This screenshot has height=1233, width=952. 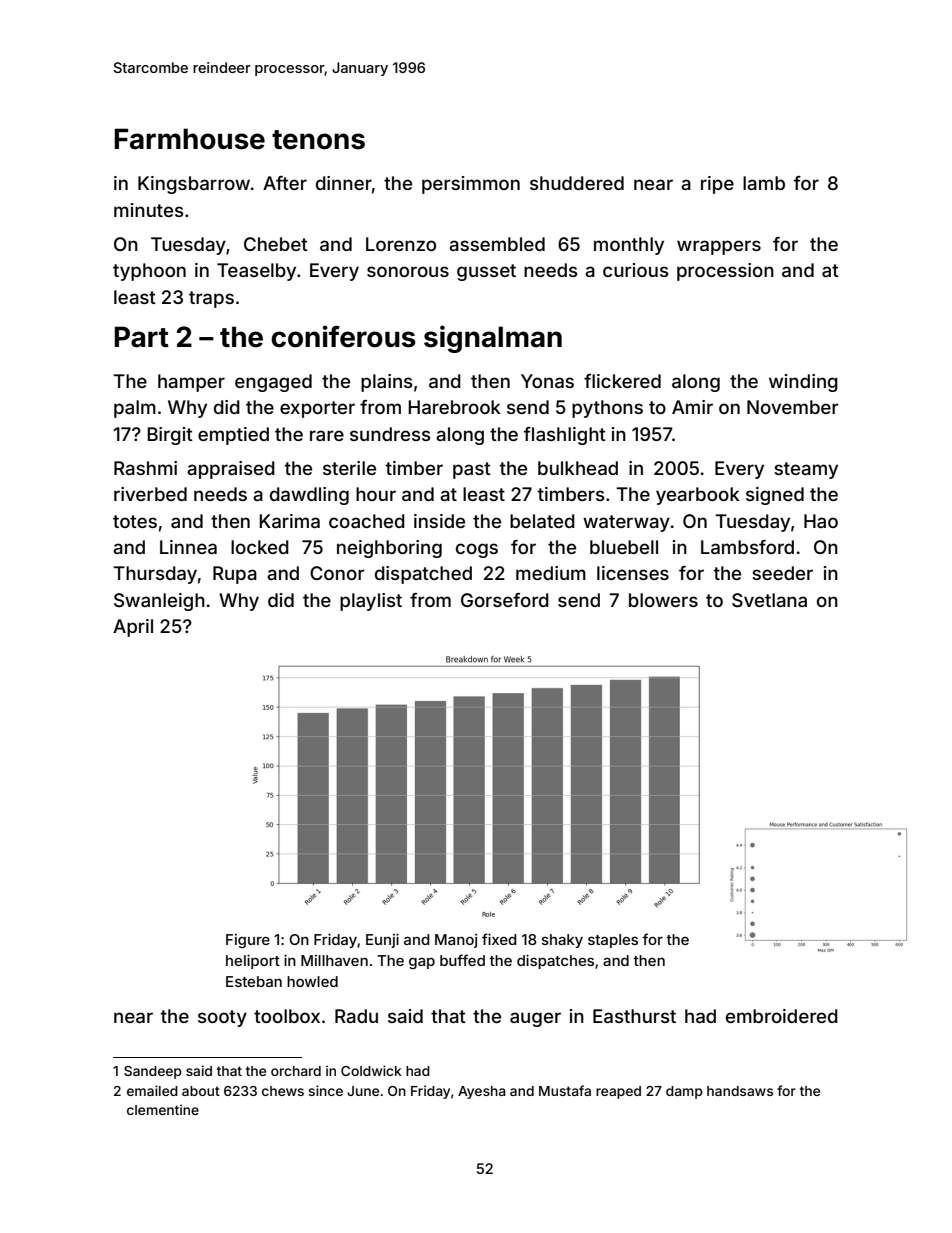 What do you see at coordinates (769, 600) in the screenshot?
I see `Svetlana` at bounding box center [769, 600].
